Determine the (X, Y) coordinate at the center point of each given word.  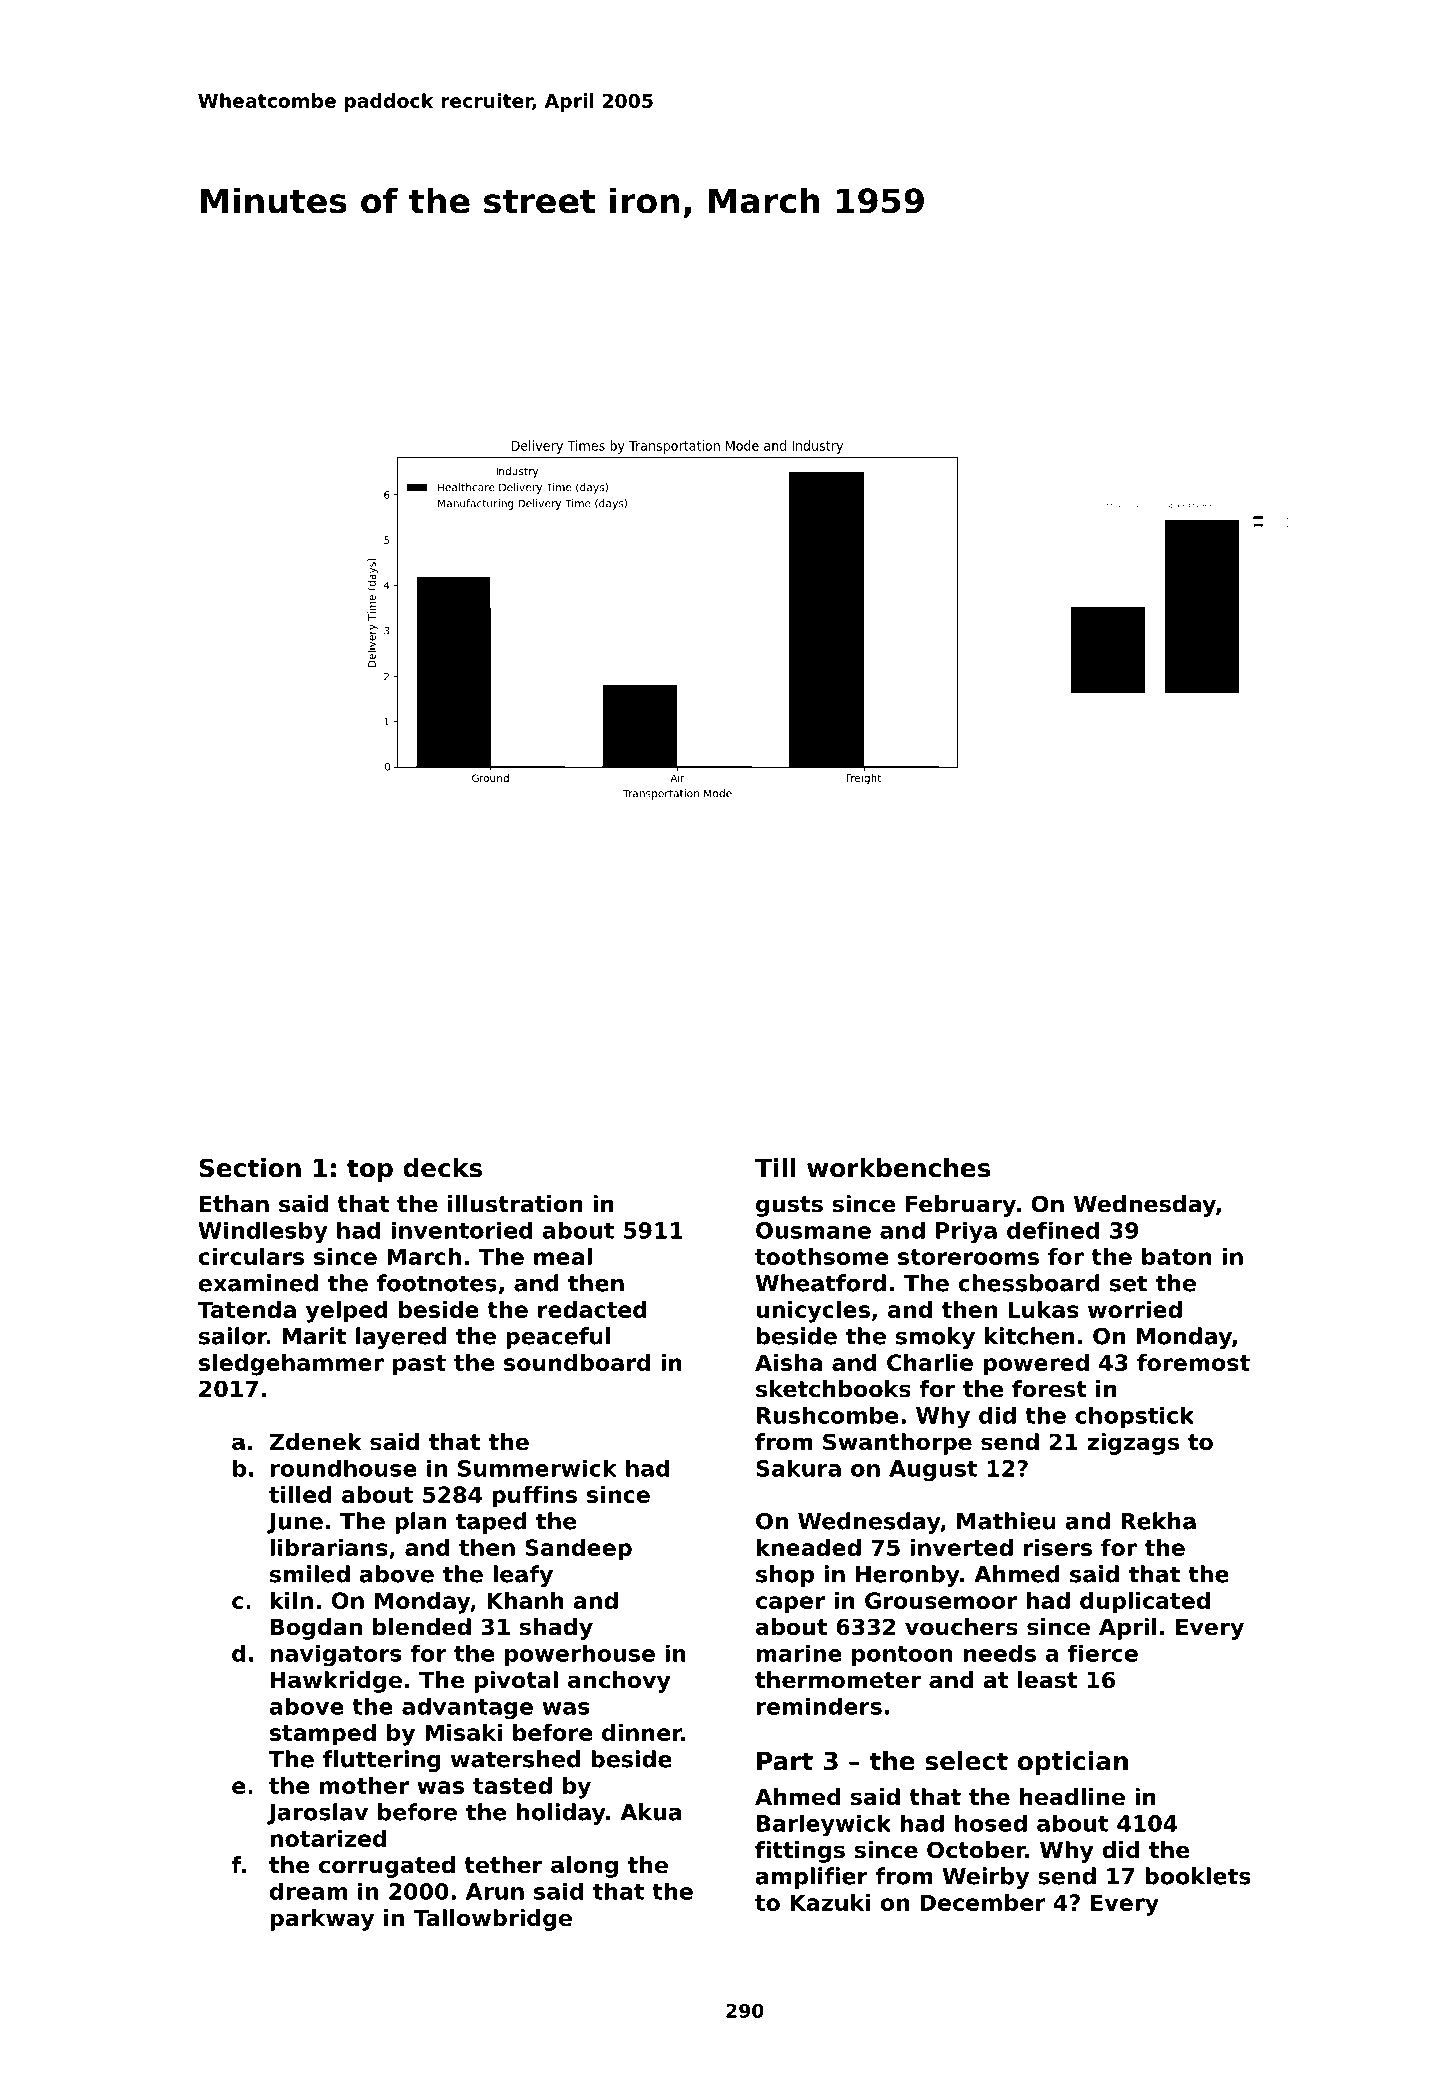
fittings (800, 1852)
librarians (329, 1547)
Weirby (986, 1878)
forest (1049, 1389)
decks (442, 1168)
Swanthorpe (897, 1444)
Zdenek (315, 1442)
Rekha (1158, 1521)
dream (308, 1891)
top (370, 1170)
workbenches (899, 1168)
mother (364, 1785)
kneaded (809, 1547)
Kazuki (830, 1902)
